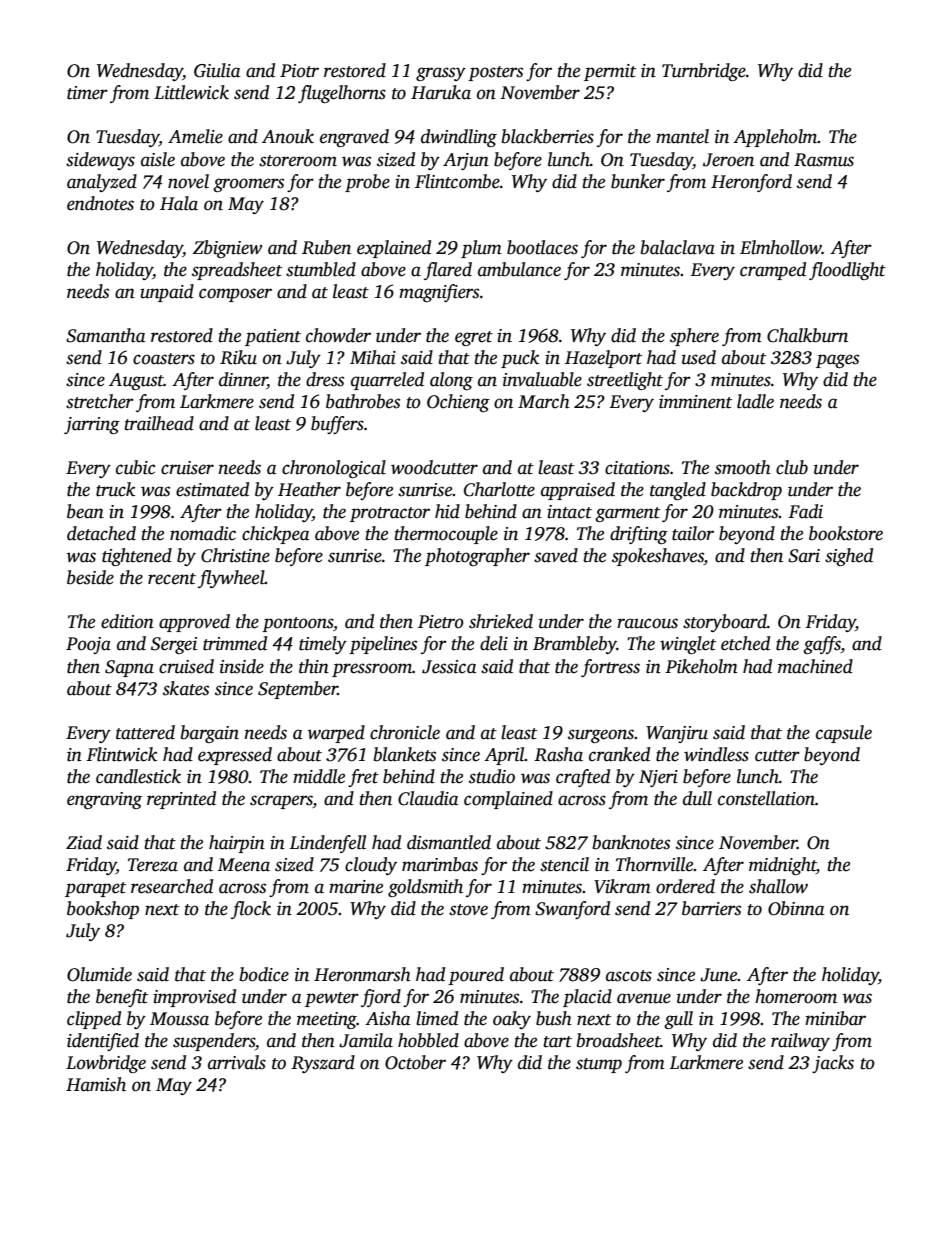 The width and height of the screenshot is (952, 1233). What do you see at coordinates (745, 643) in the screenshot?
I see `etched` at bounding box center [745, 643].
